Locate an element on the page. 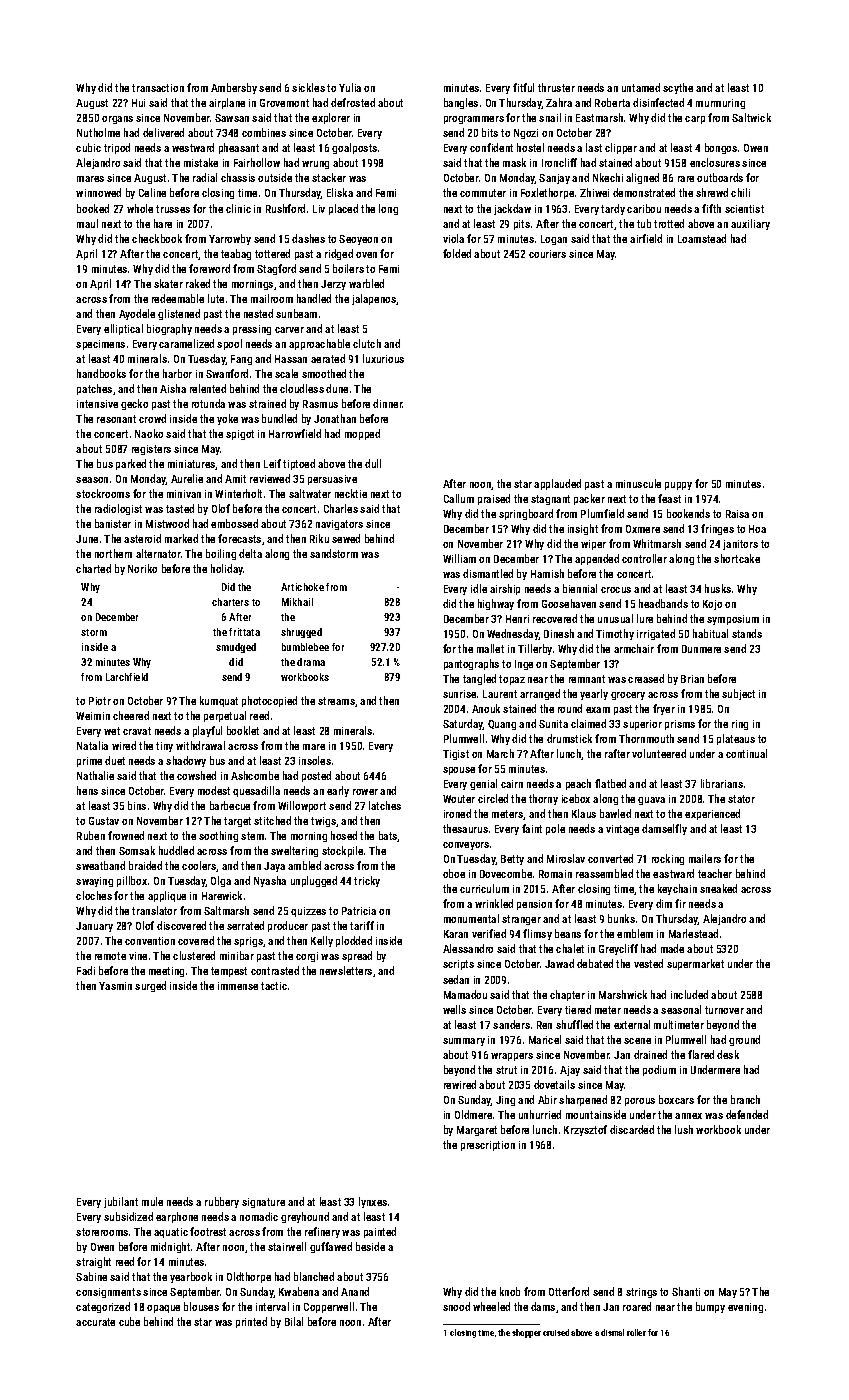  Raisa is located at coordinates (737, 514).
